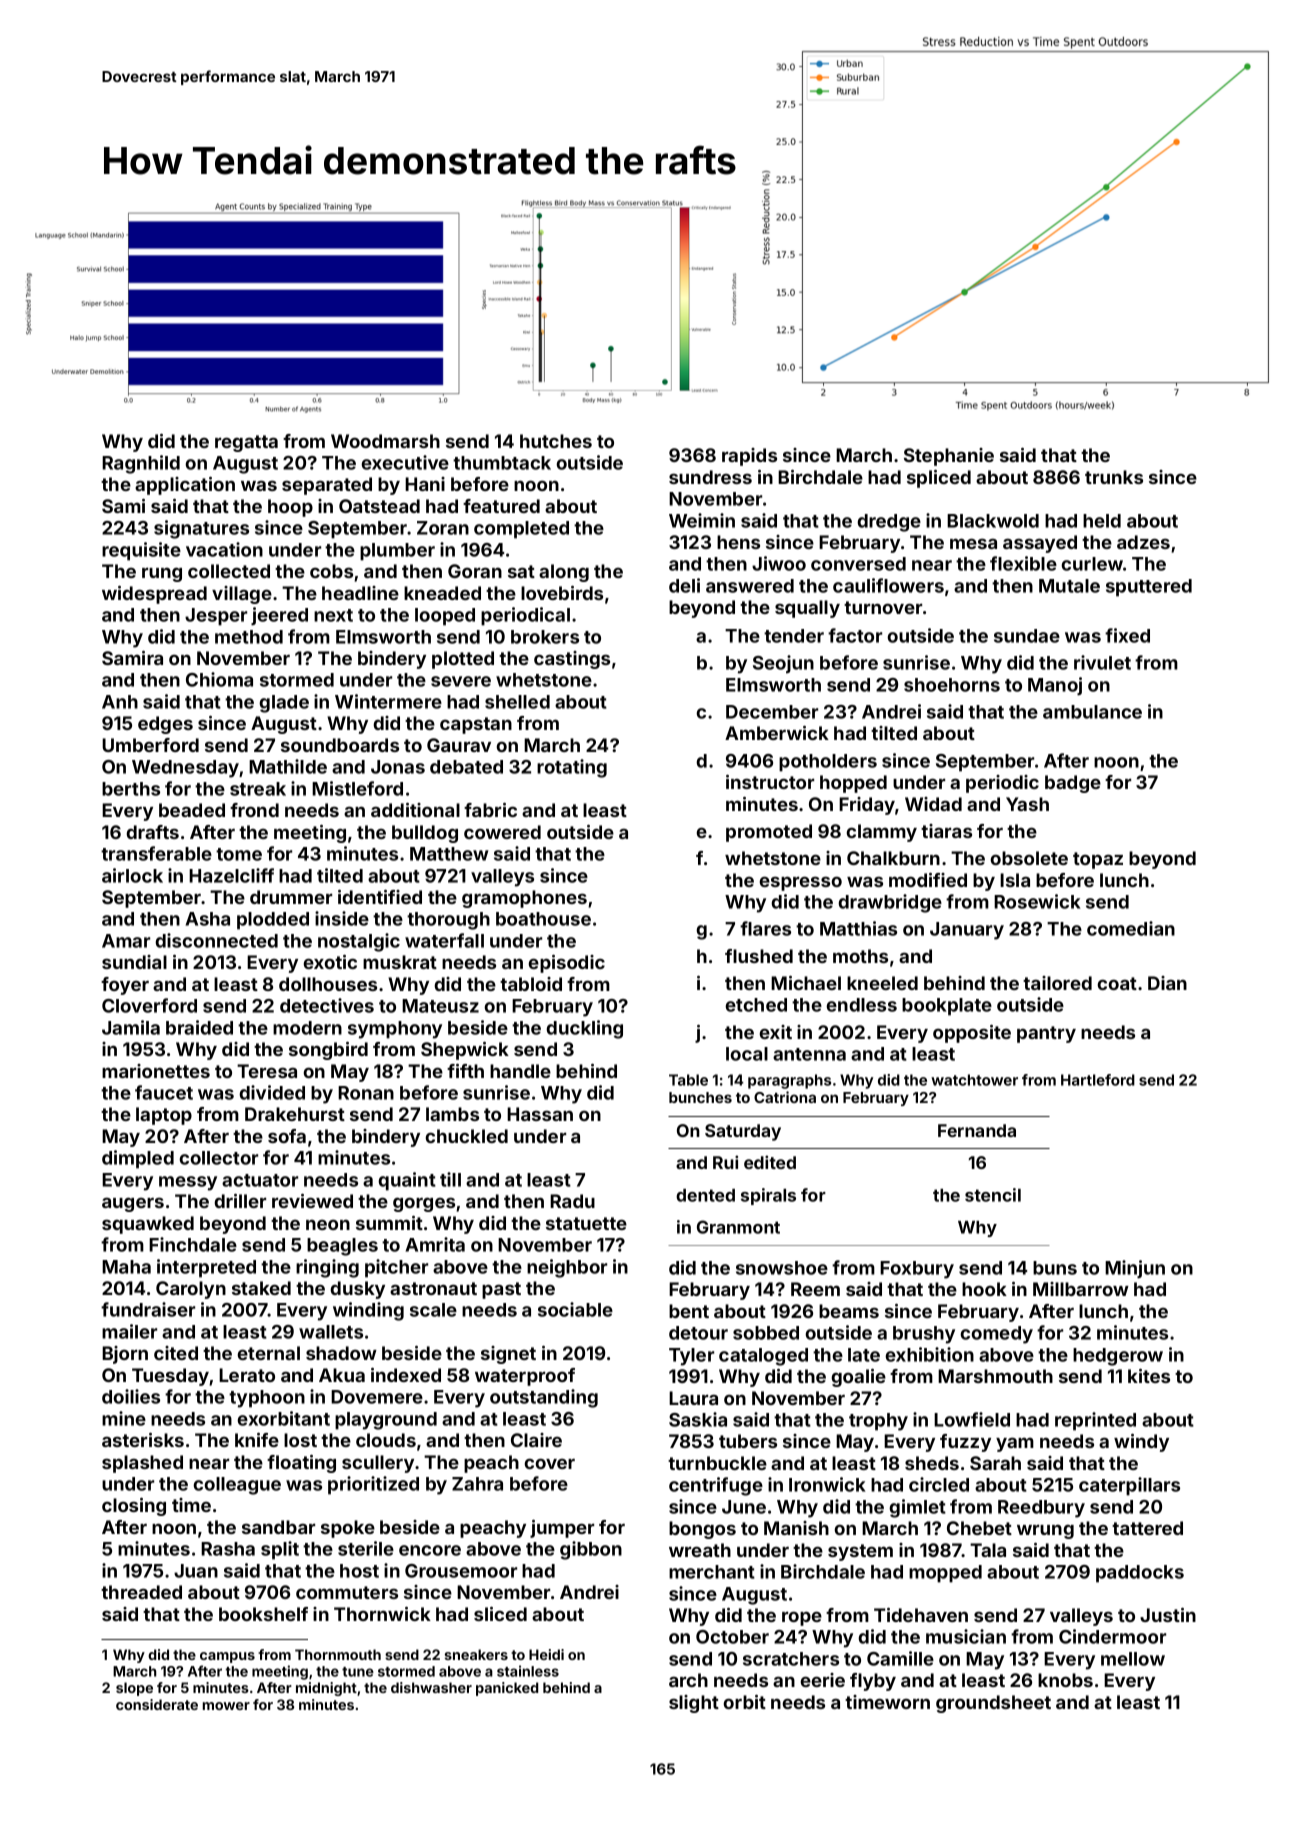 Image resolution: width=1300 pixels, height=1839 pixels. What do you see at coordinates (556, 441) in the document?
I see `hutches` at bounding box center [556, 441].
